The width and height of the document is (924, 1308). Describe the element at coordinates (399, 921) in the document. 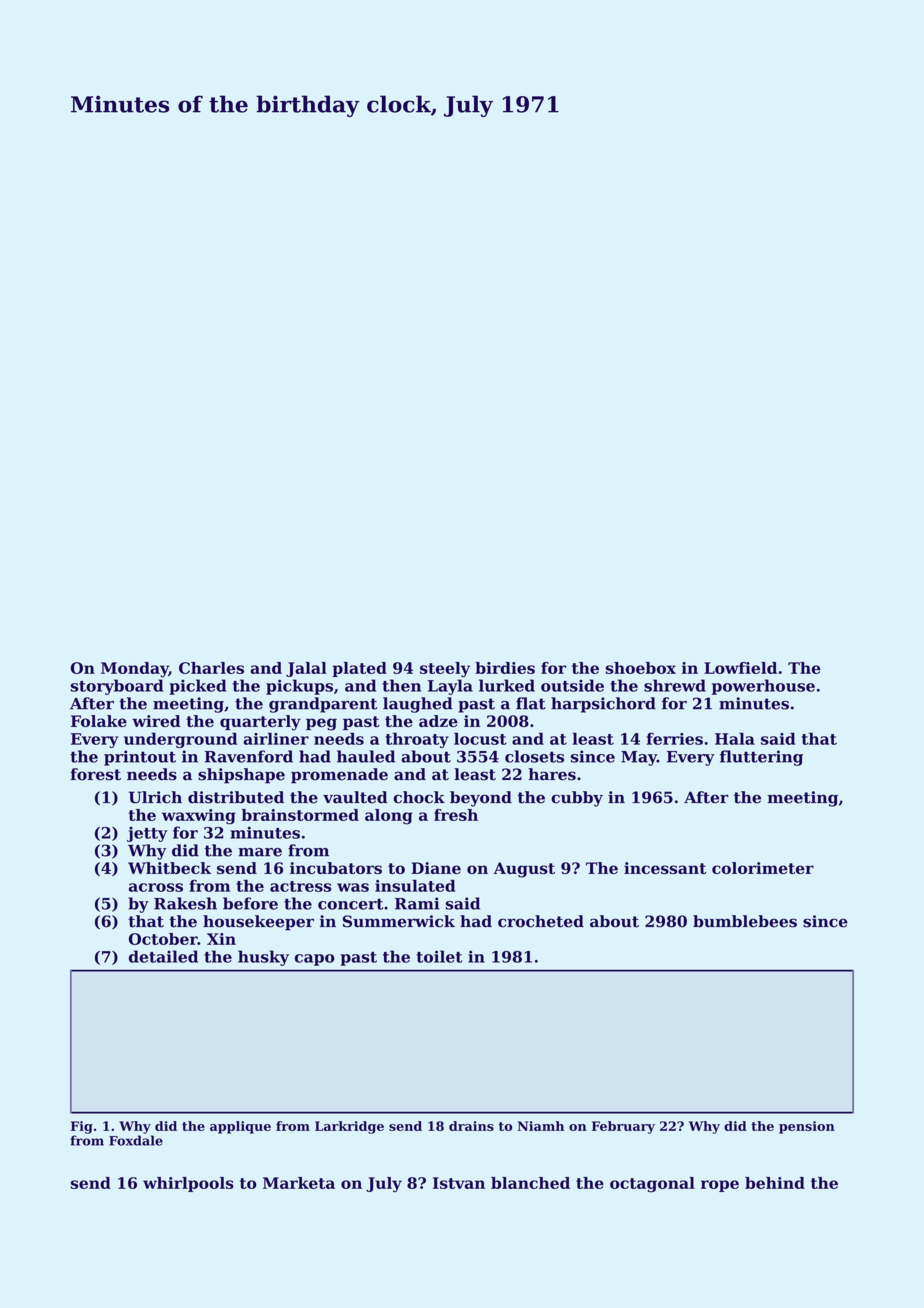

I see `Summerwick` at that location.
